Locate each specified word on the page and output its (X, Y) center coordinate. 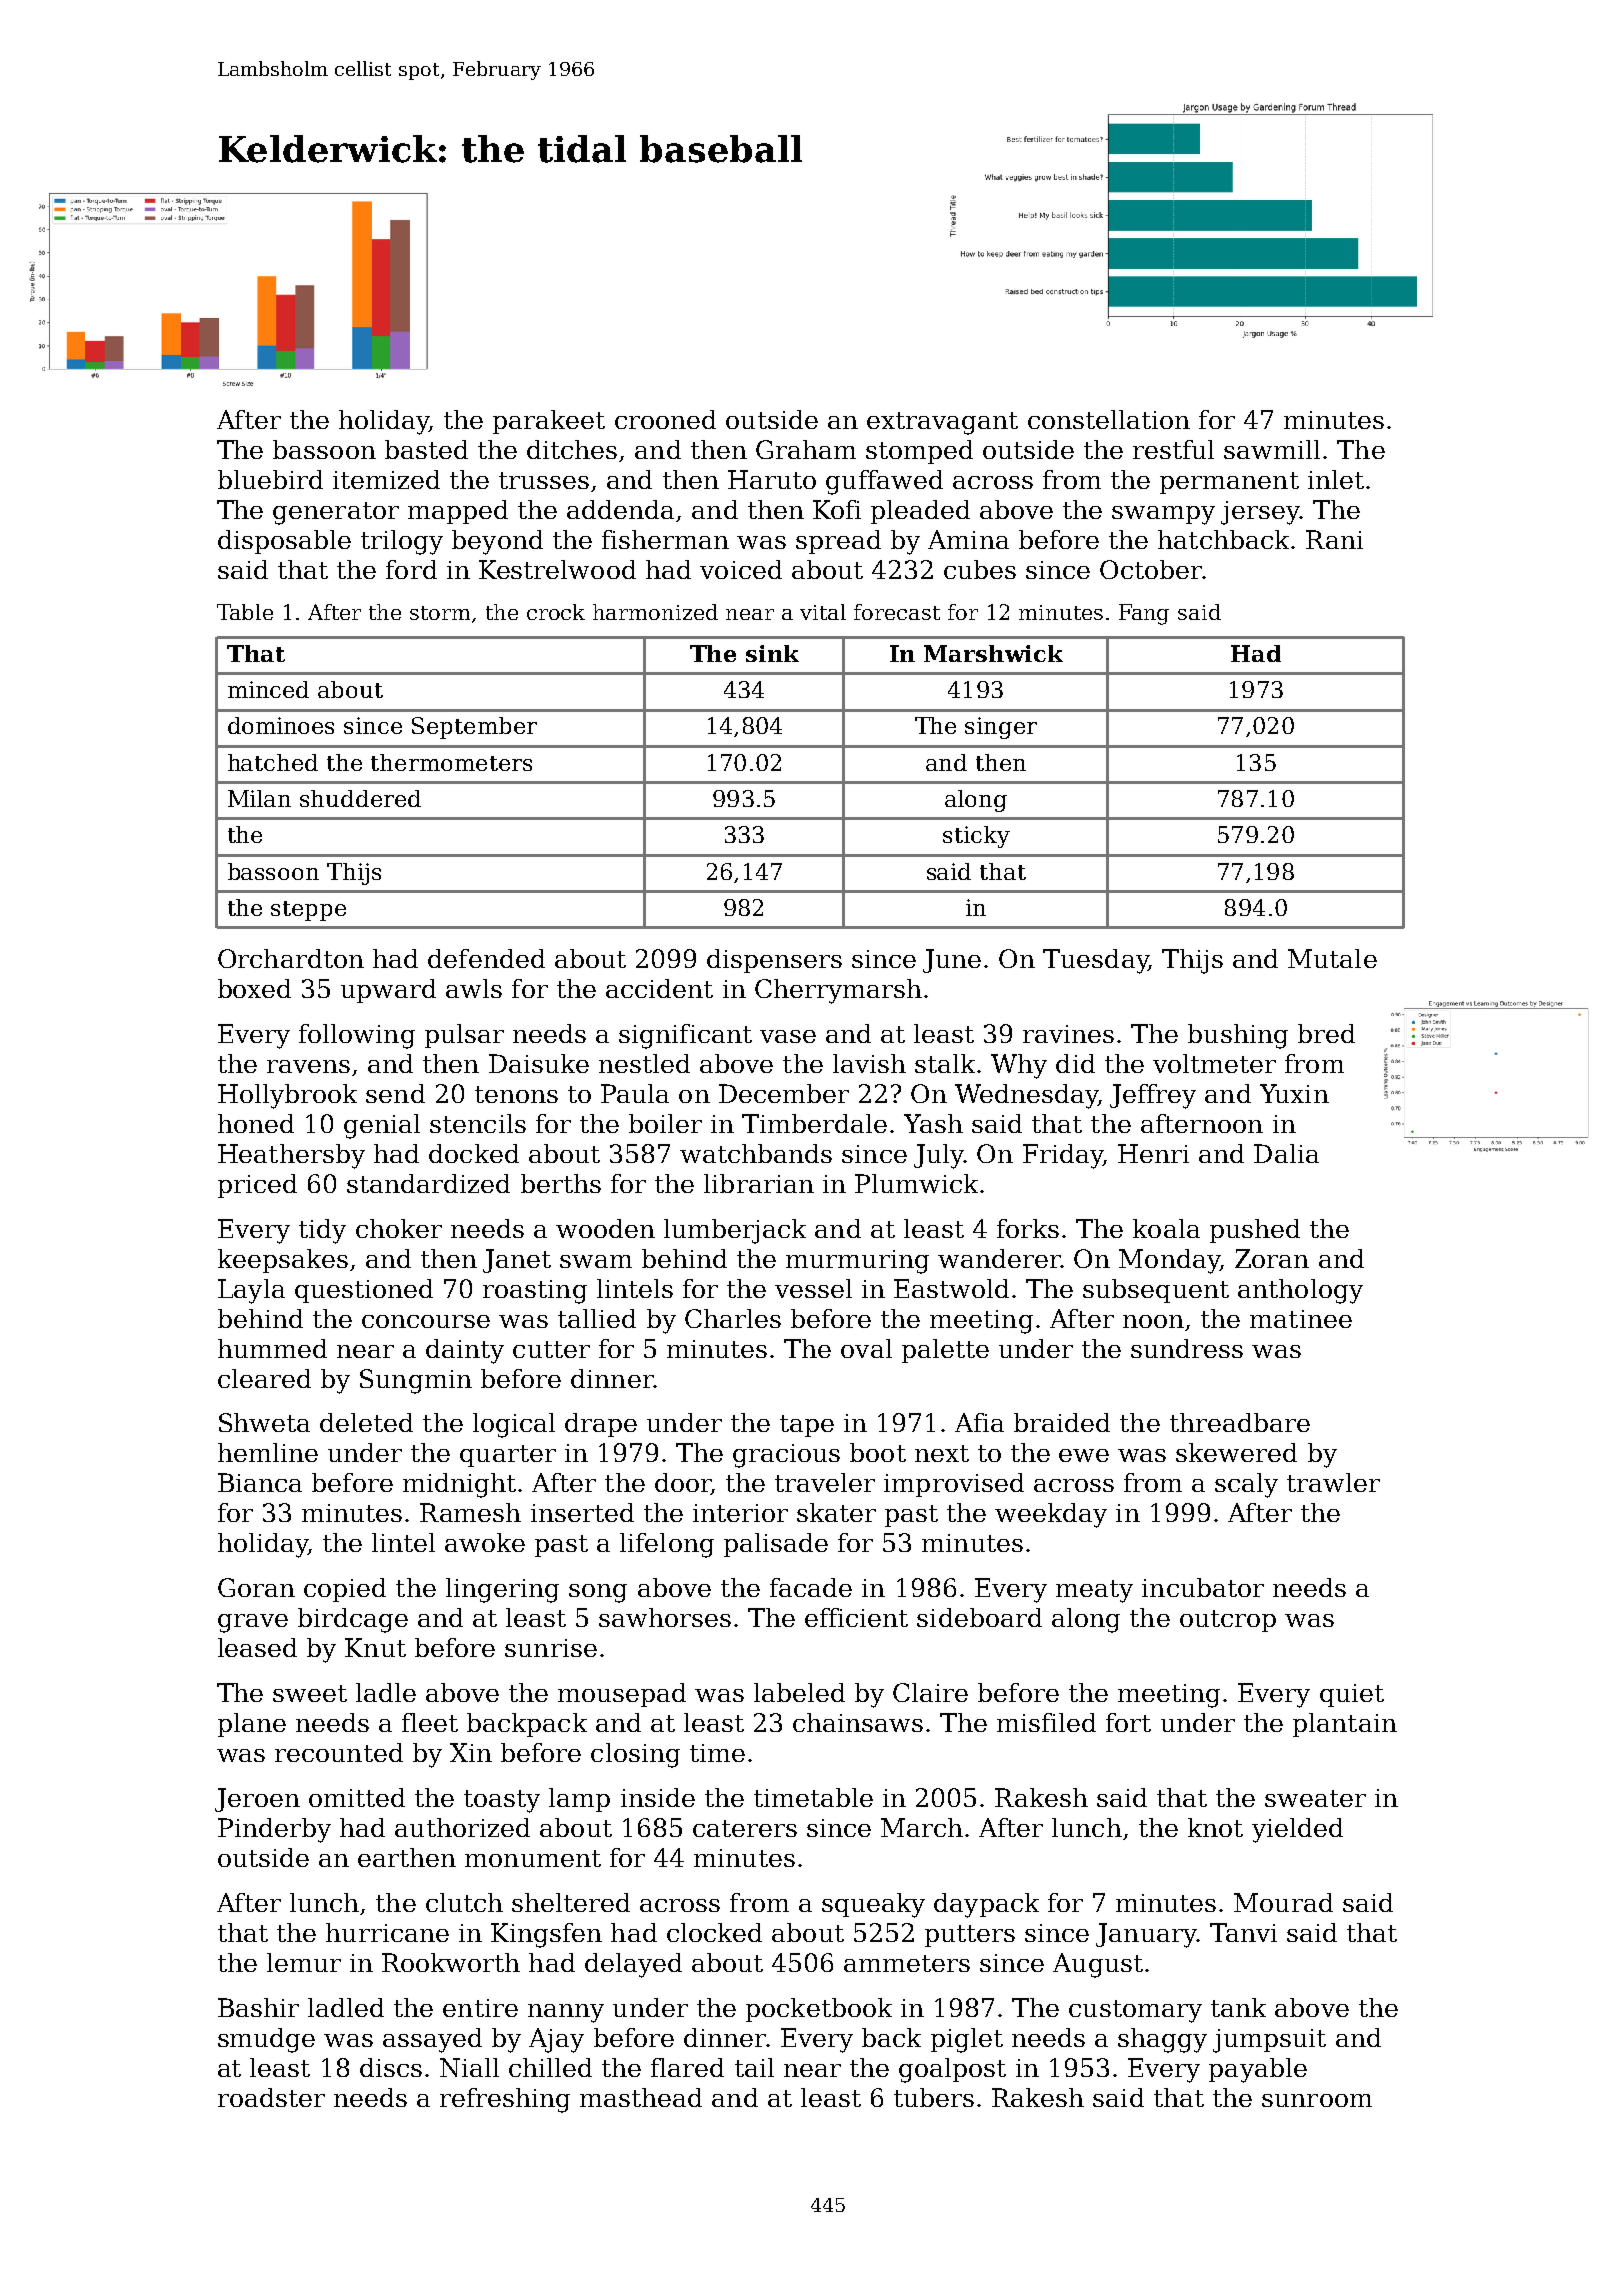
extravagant (942, 423)
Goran (256, 1587)
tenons (516, 1094)
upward (388, 991)
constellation (1109, 419)
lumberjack (735, 1231)
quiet (1352, 1695)
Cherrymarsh (838, 991)
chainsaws (858, 1722)
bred (1326, 1033)
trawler (1333, 1482)
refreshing (505, 2100)
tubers (934, 2097)
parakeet (549, 422)
